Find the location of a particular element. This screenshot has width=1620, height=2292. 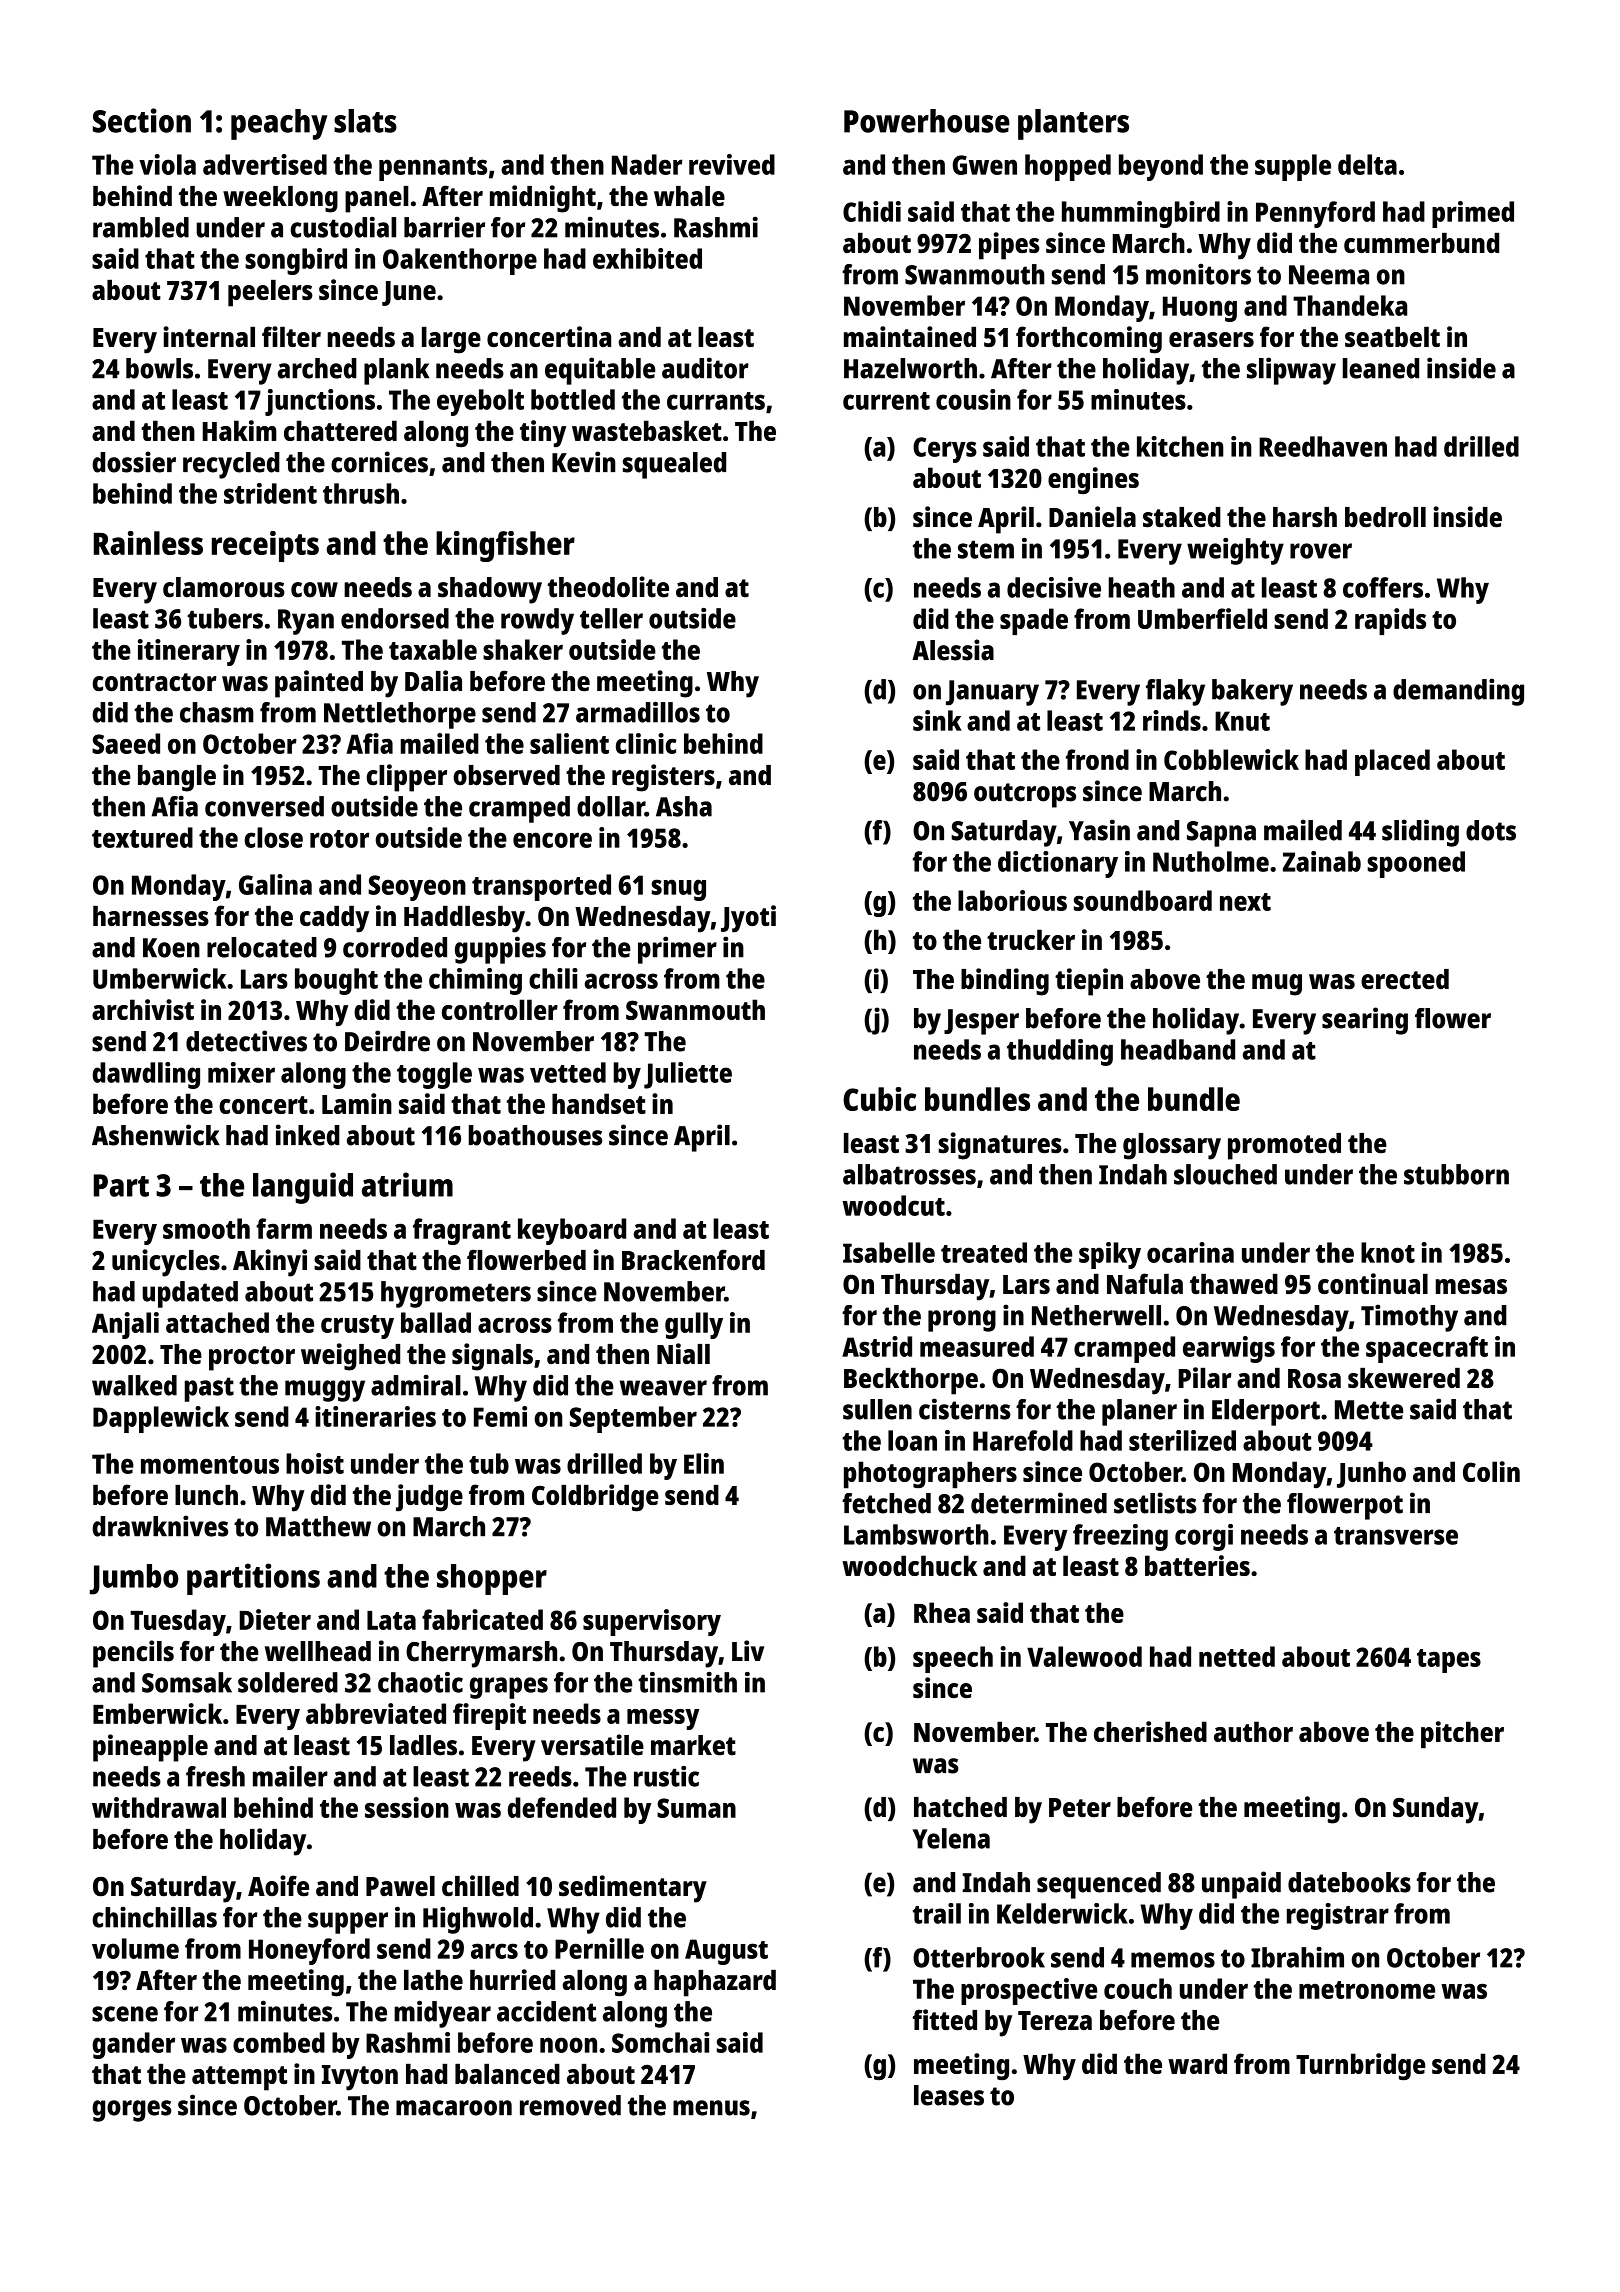

weeklong is located at coordinates (280, 199).
